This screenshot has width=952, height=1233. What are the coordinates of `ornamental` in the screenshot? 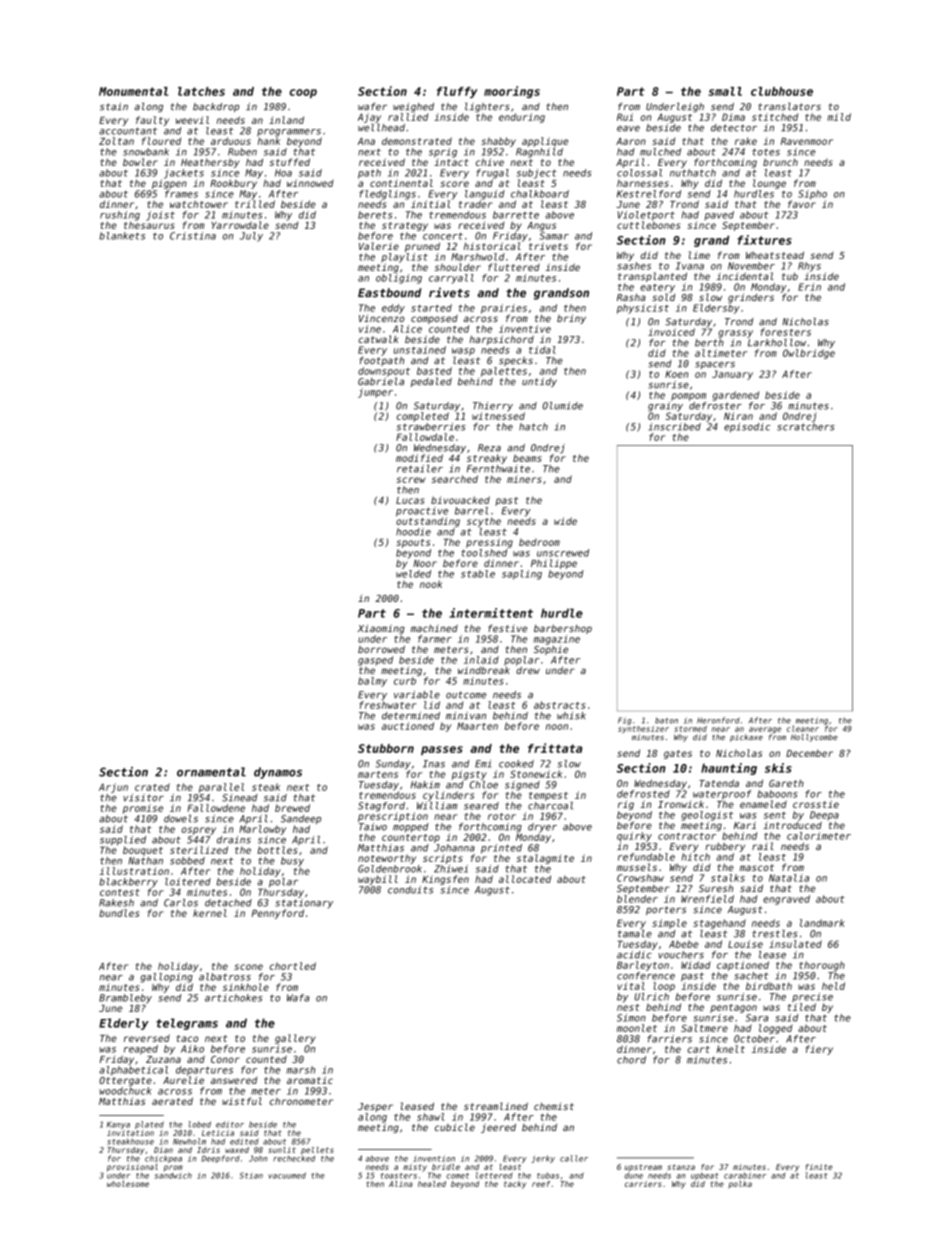 It's located at (211, 772).
